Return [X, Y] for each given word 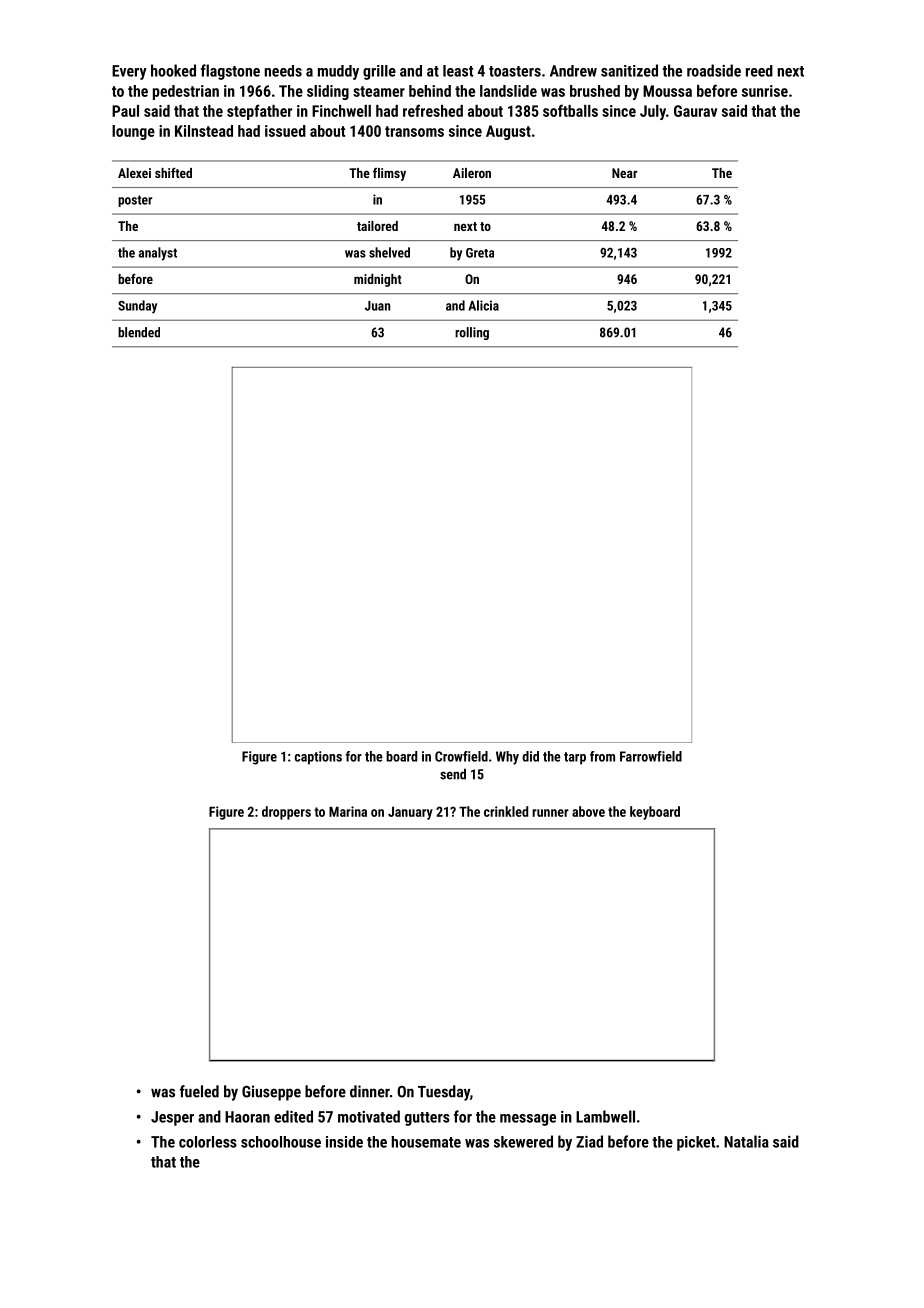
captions [318, 758]
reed [759, 71]
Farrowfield [651, 756]
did [530, 756]
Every [129, 72]
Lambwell [605, 1116]
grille [379, 72]
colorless [208, 1142]
